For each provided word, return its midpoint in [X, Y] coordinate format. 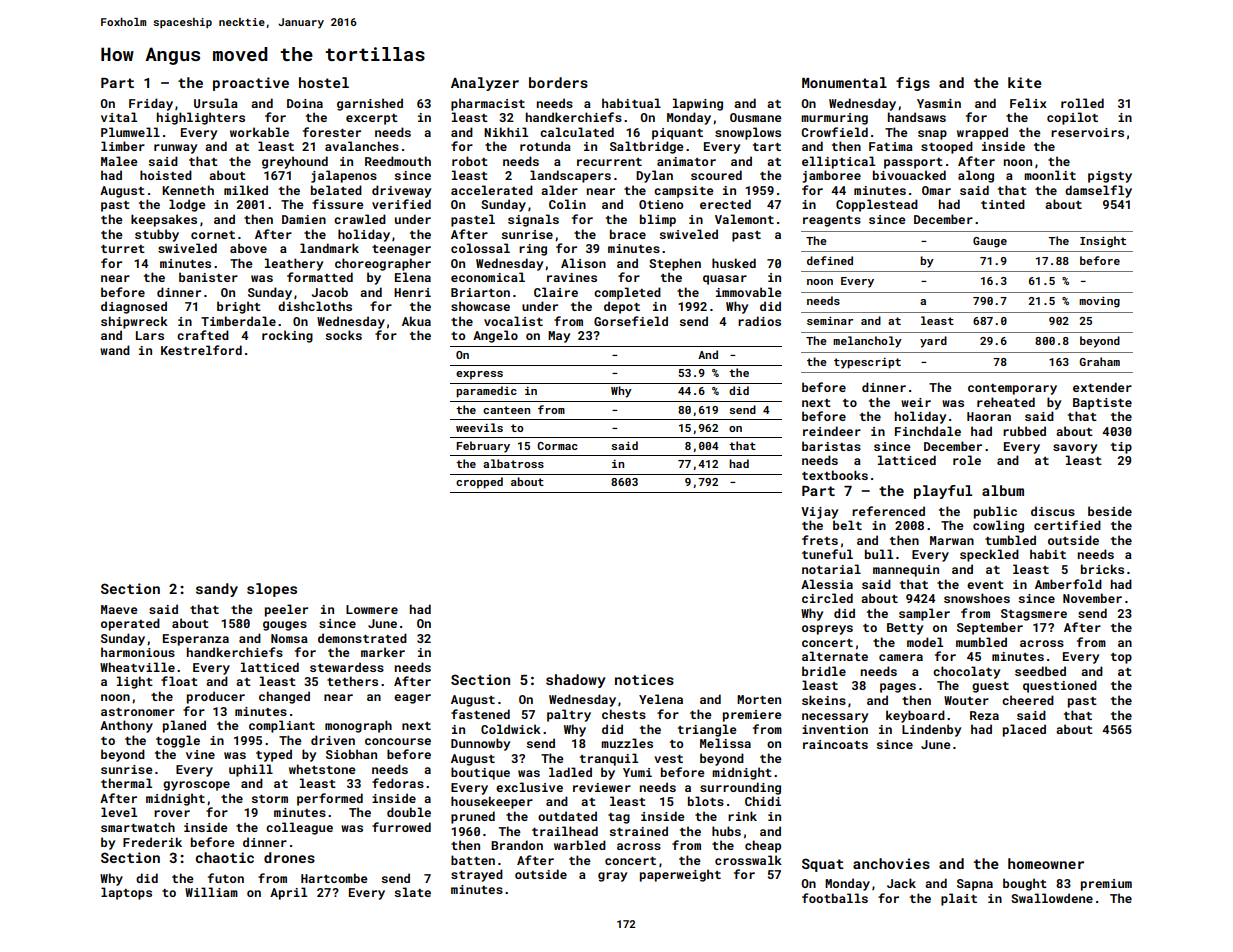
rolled [1082, 103]
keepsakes [164, 220]
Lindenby [931, 730]
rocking [287, 336]
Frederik [152, 842]
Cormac [557, 446]
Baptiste [1102, 404]
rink [742, 816]
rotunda [545, 146]
